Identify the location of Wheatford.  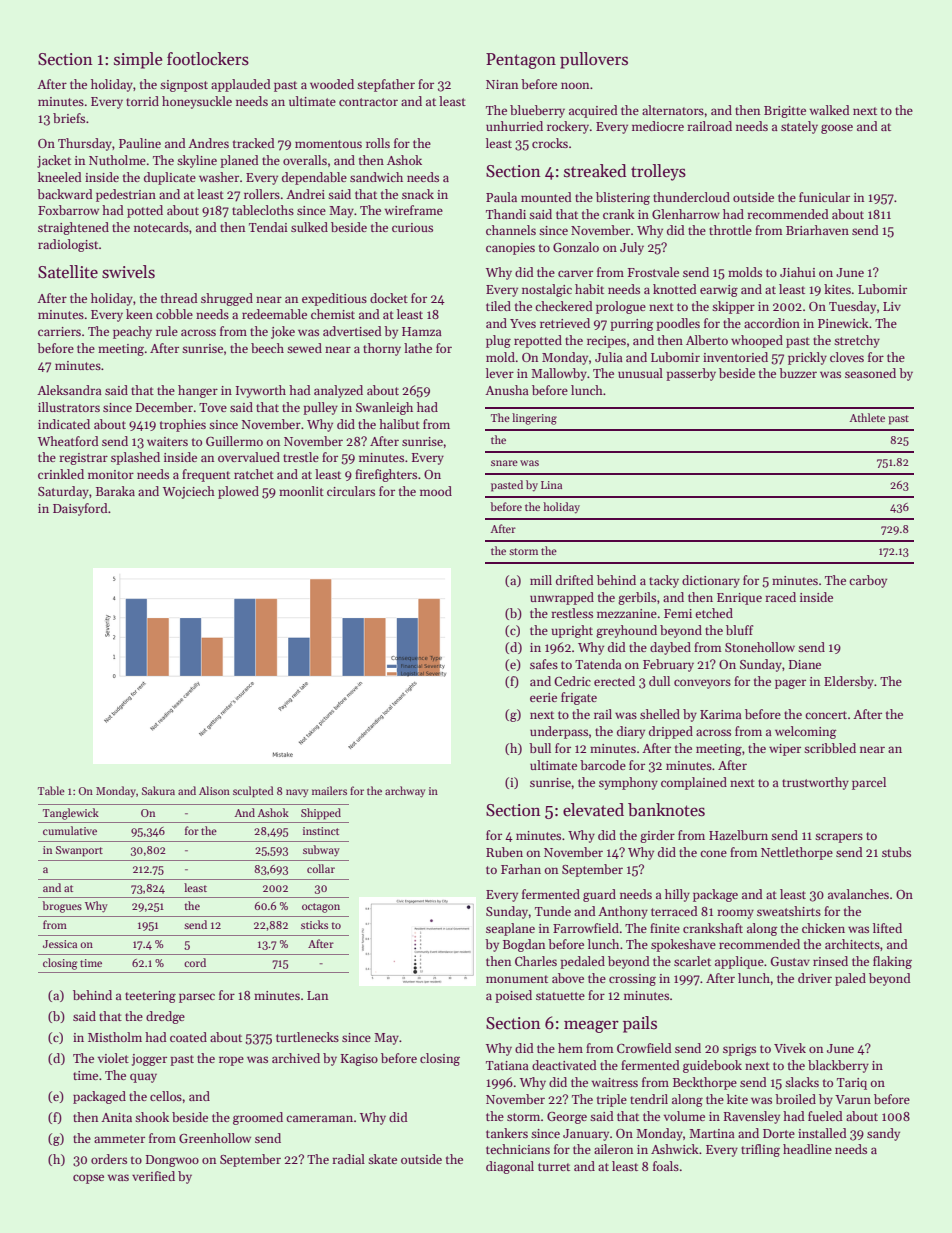
(68, 441).
